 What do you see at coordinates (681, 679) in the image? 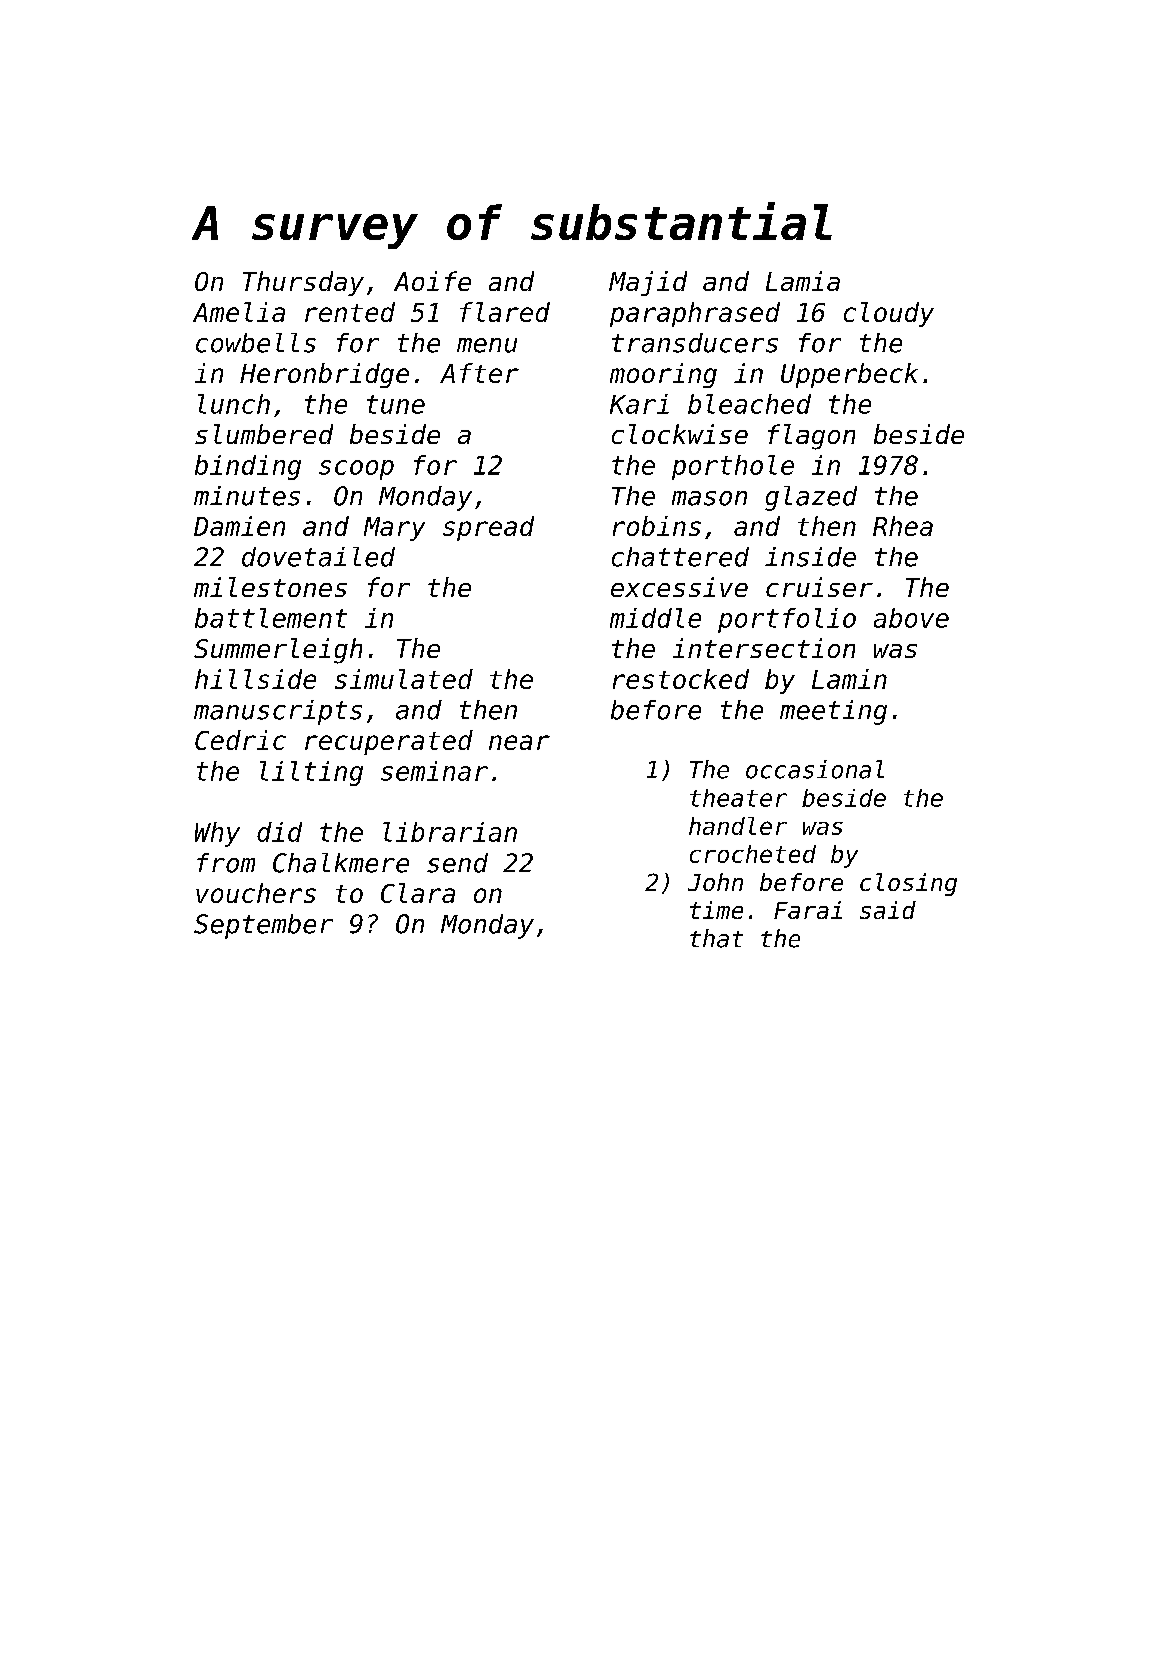
I see `restocked` at bounding box center [681, 679].
